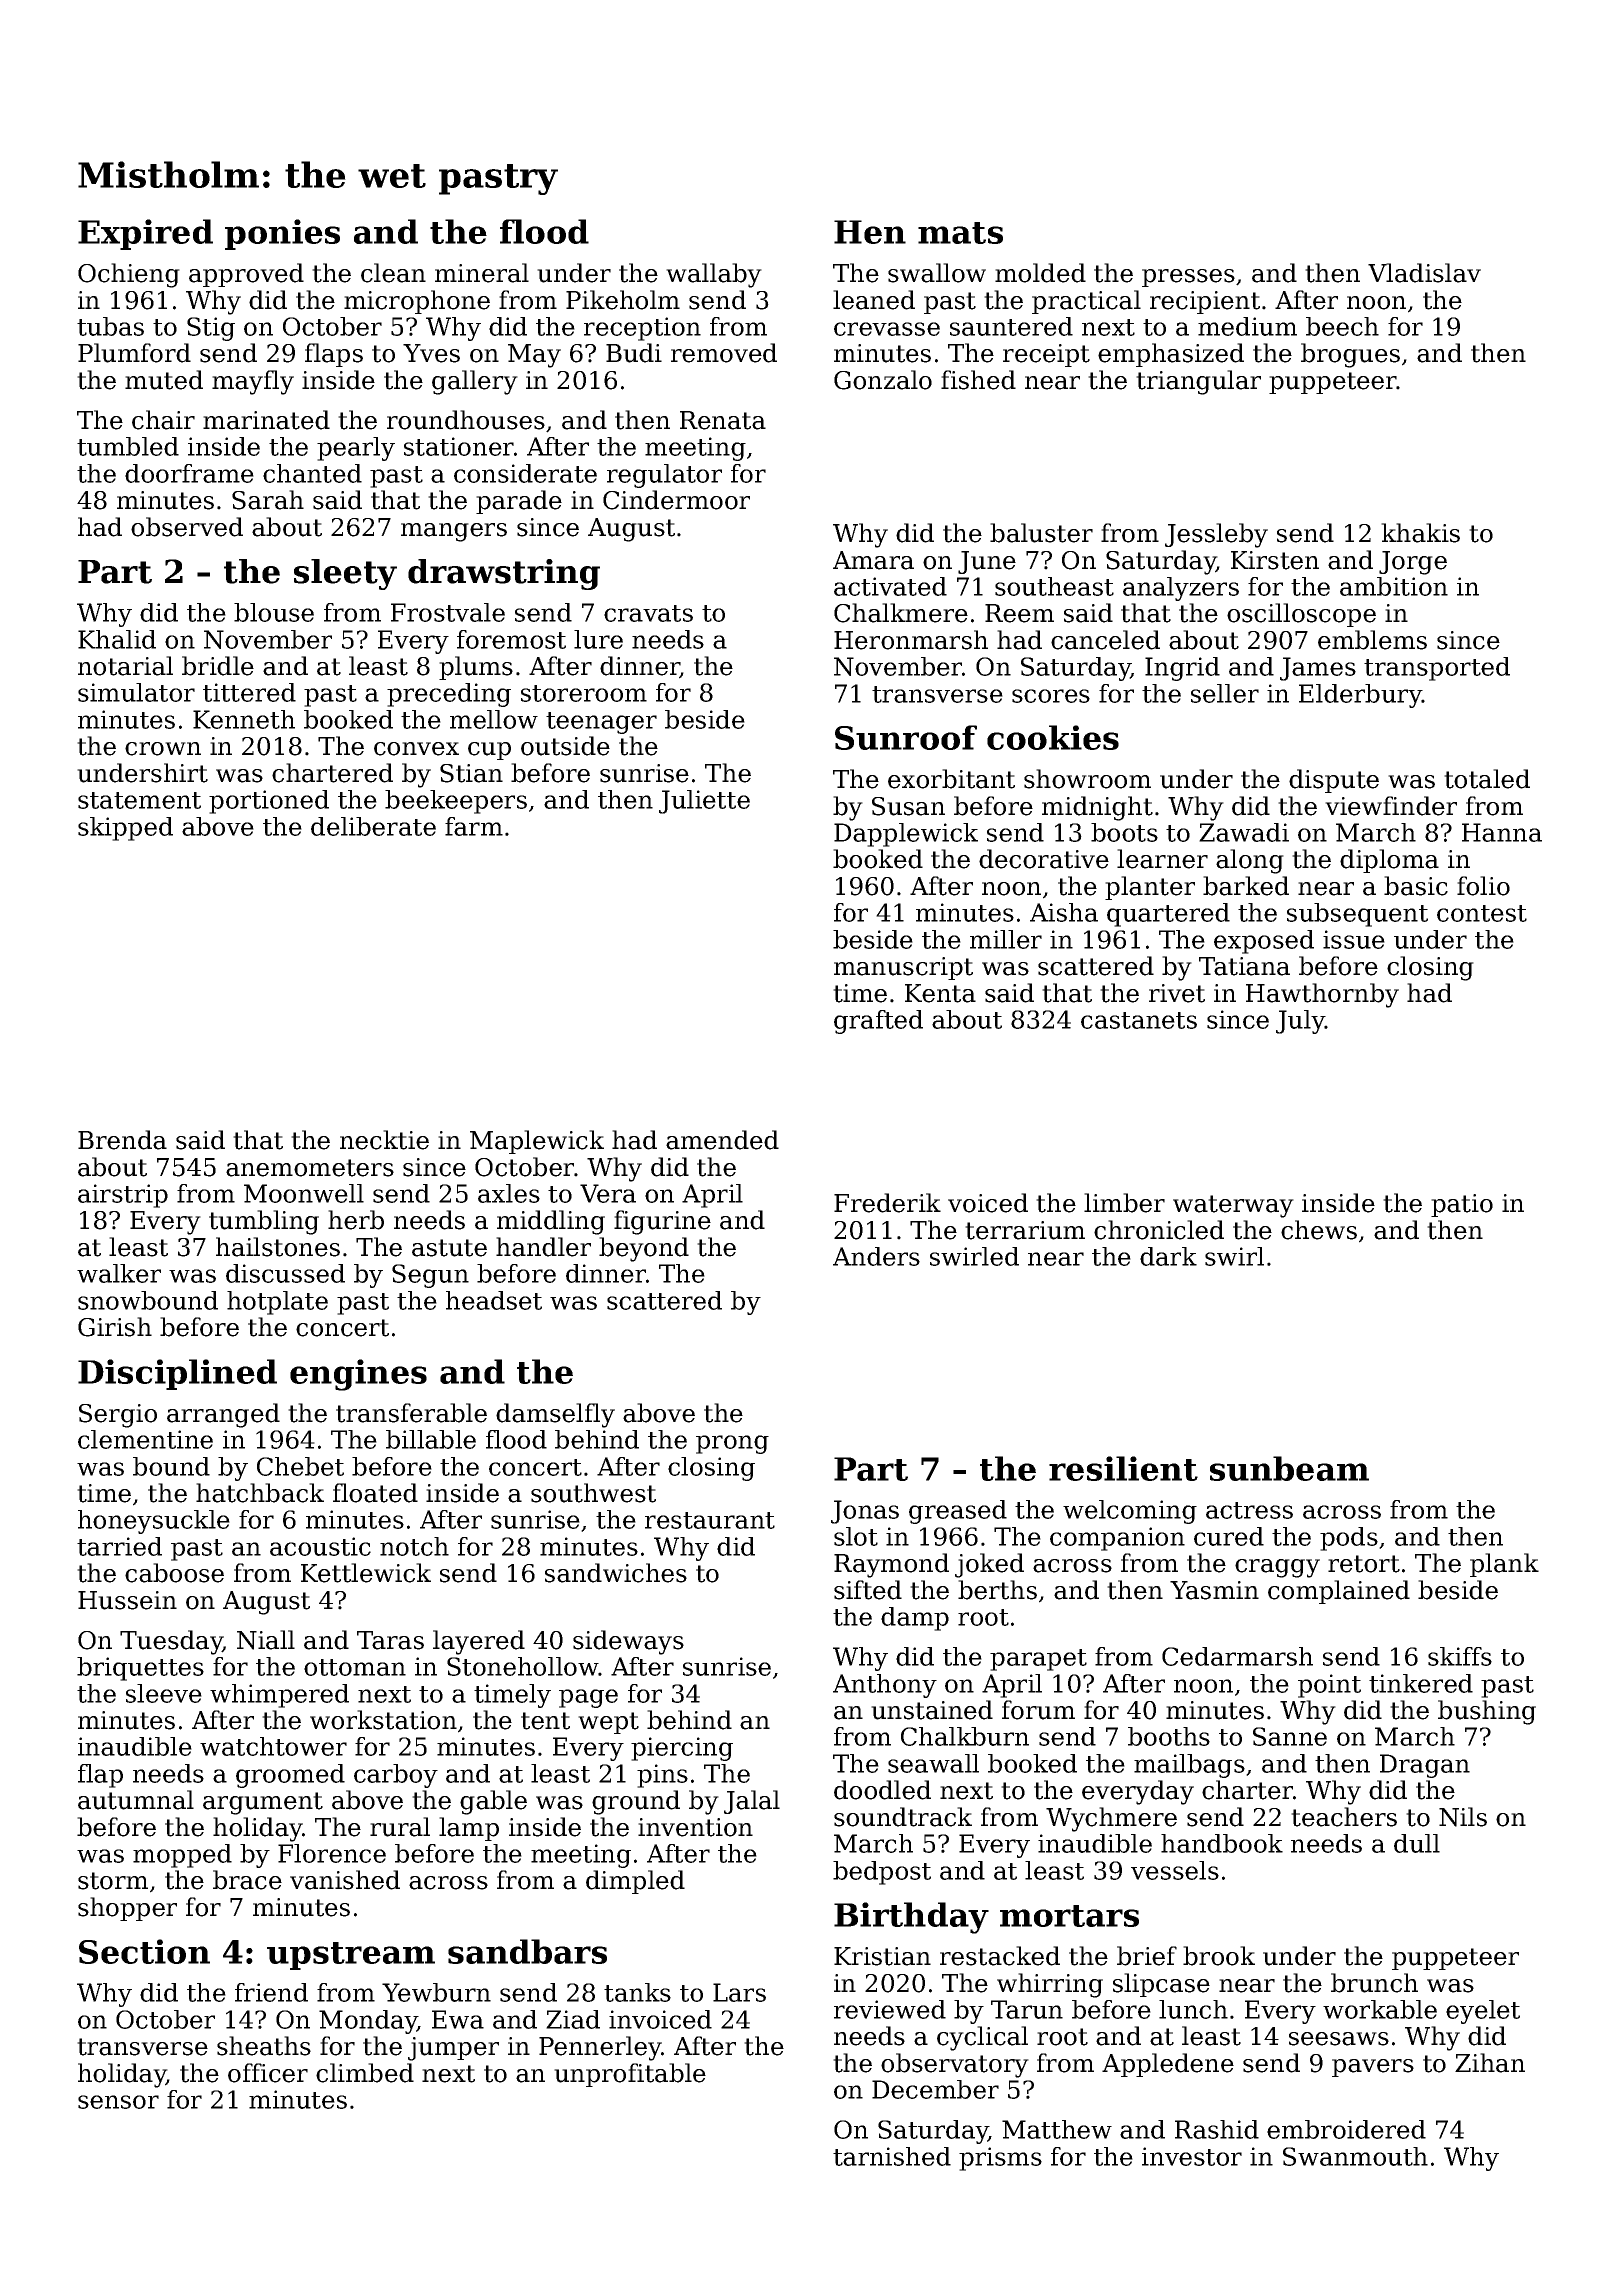 This screenshot has width=1620, height=2292. What do you see at coordinates (628, 1642) in the screenshot?
I see `sideways` at bounding box center [628, 1642].
